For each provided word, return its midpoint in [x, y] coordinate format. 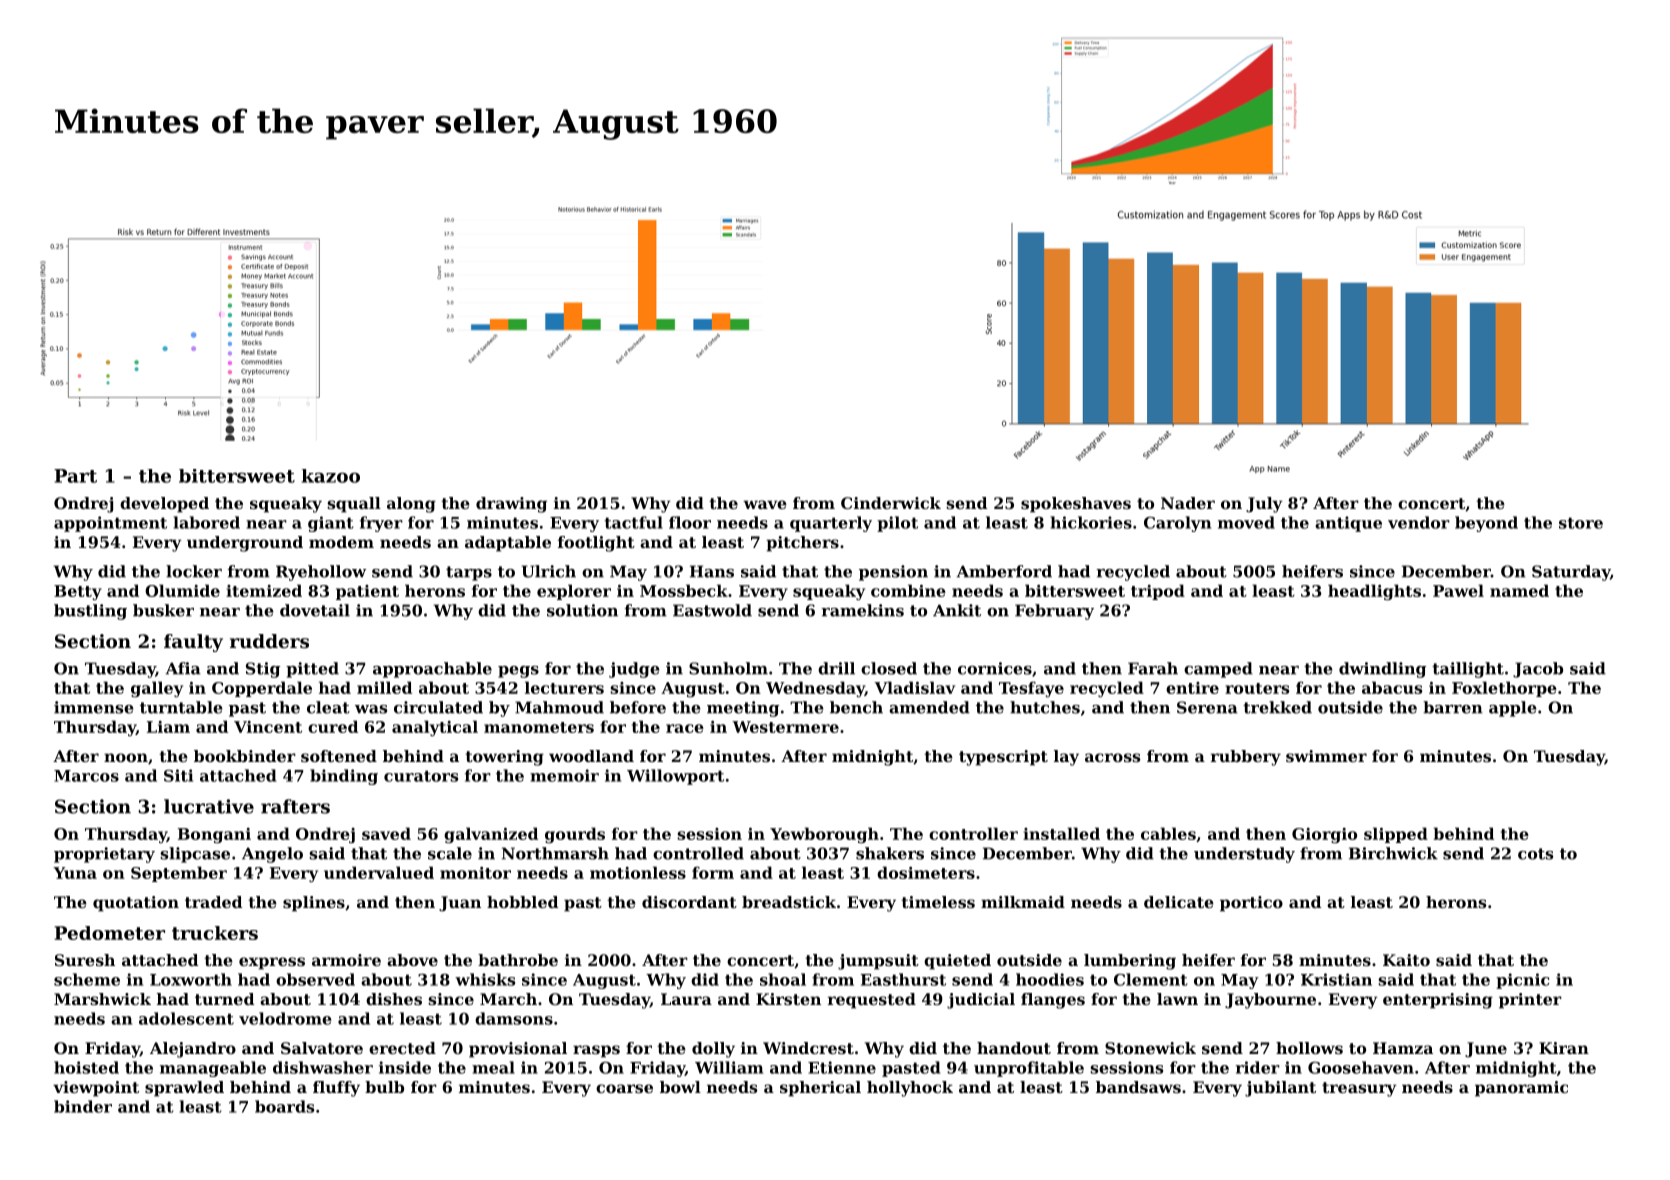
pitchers [802, 544]
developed [164, 505]
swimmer [1326, 756]
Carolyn [1177, 524]
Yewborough [824, 835]
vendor [1419, 522]
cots [1535, 854]
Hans [712, 571]
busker [163, 610]
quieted [957, 962]
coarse [624, 1088]
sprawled [184, 1089]
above [412, 960]
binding [344, 777]
